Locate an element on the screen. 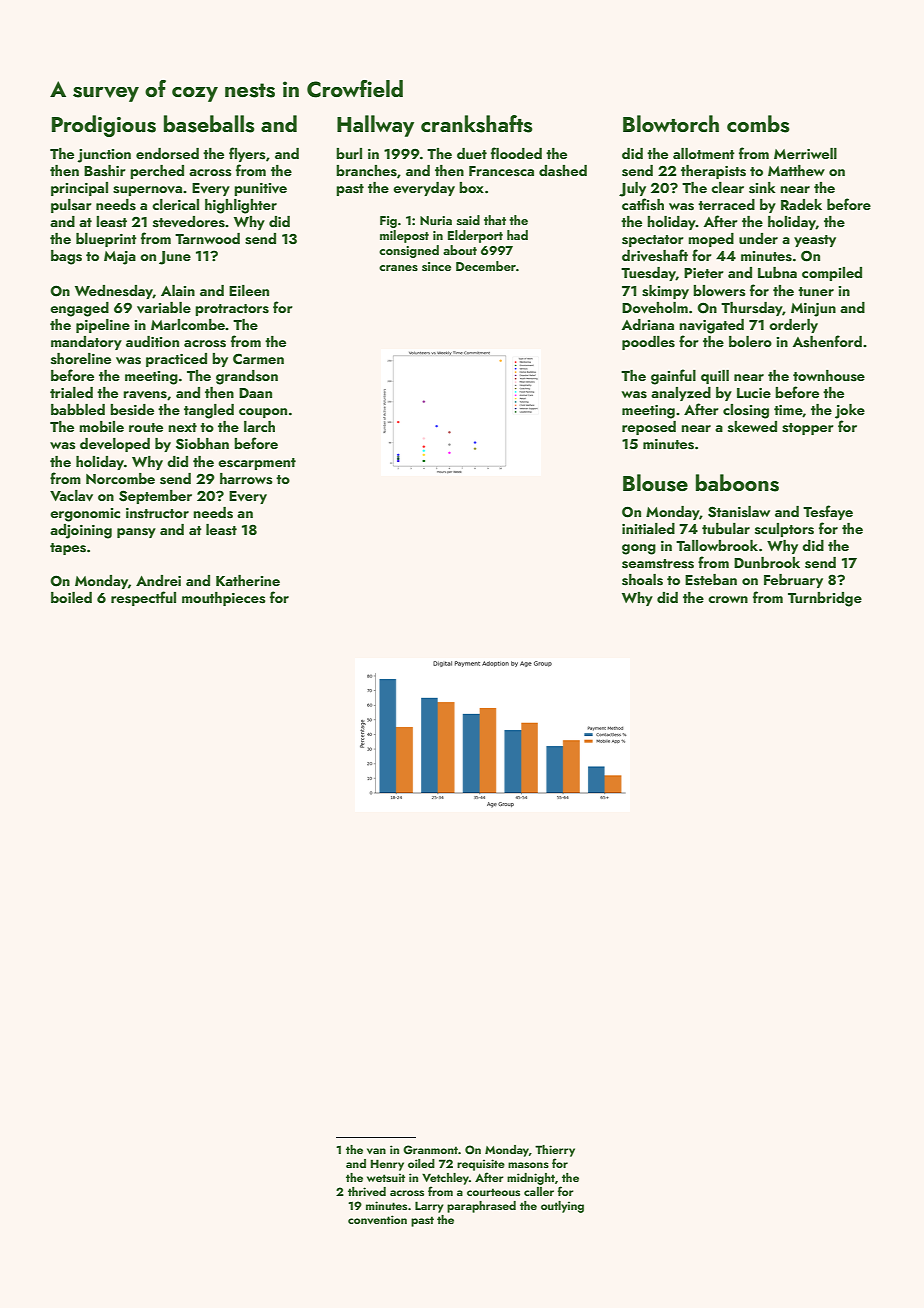 This screenshot has height=1308, width=924. baseballs is located at coordinates (209, 124).
